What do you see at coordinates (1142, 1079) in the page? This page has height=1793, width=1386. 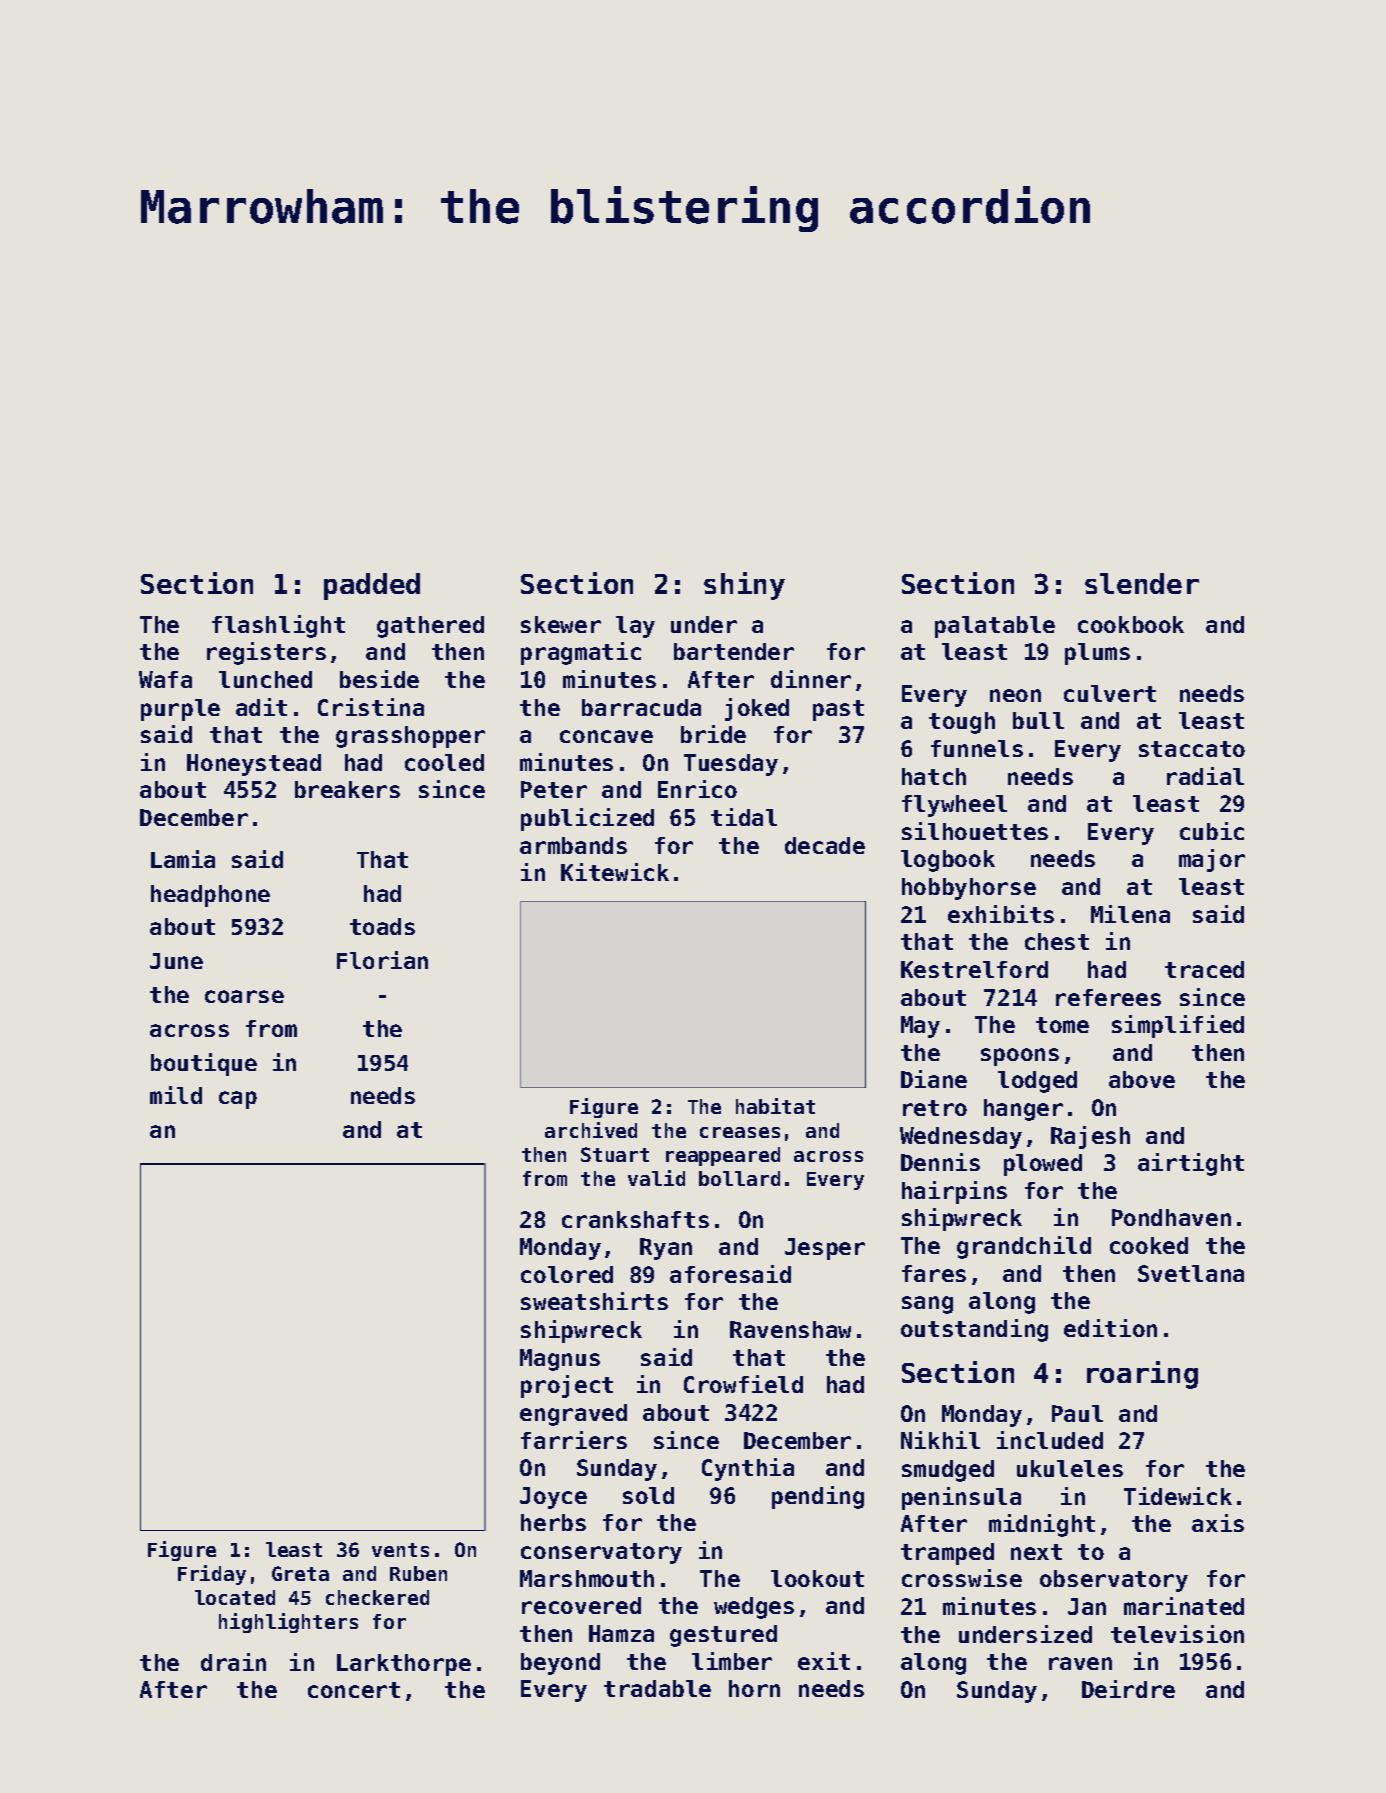 I see `above` at bounding box center [1142, 1079].
